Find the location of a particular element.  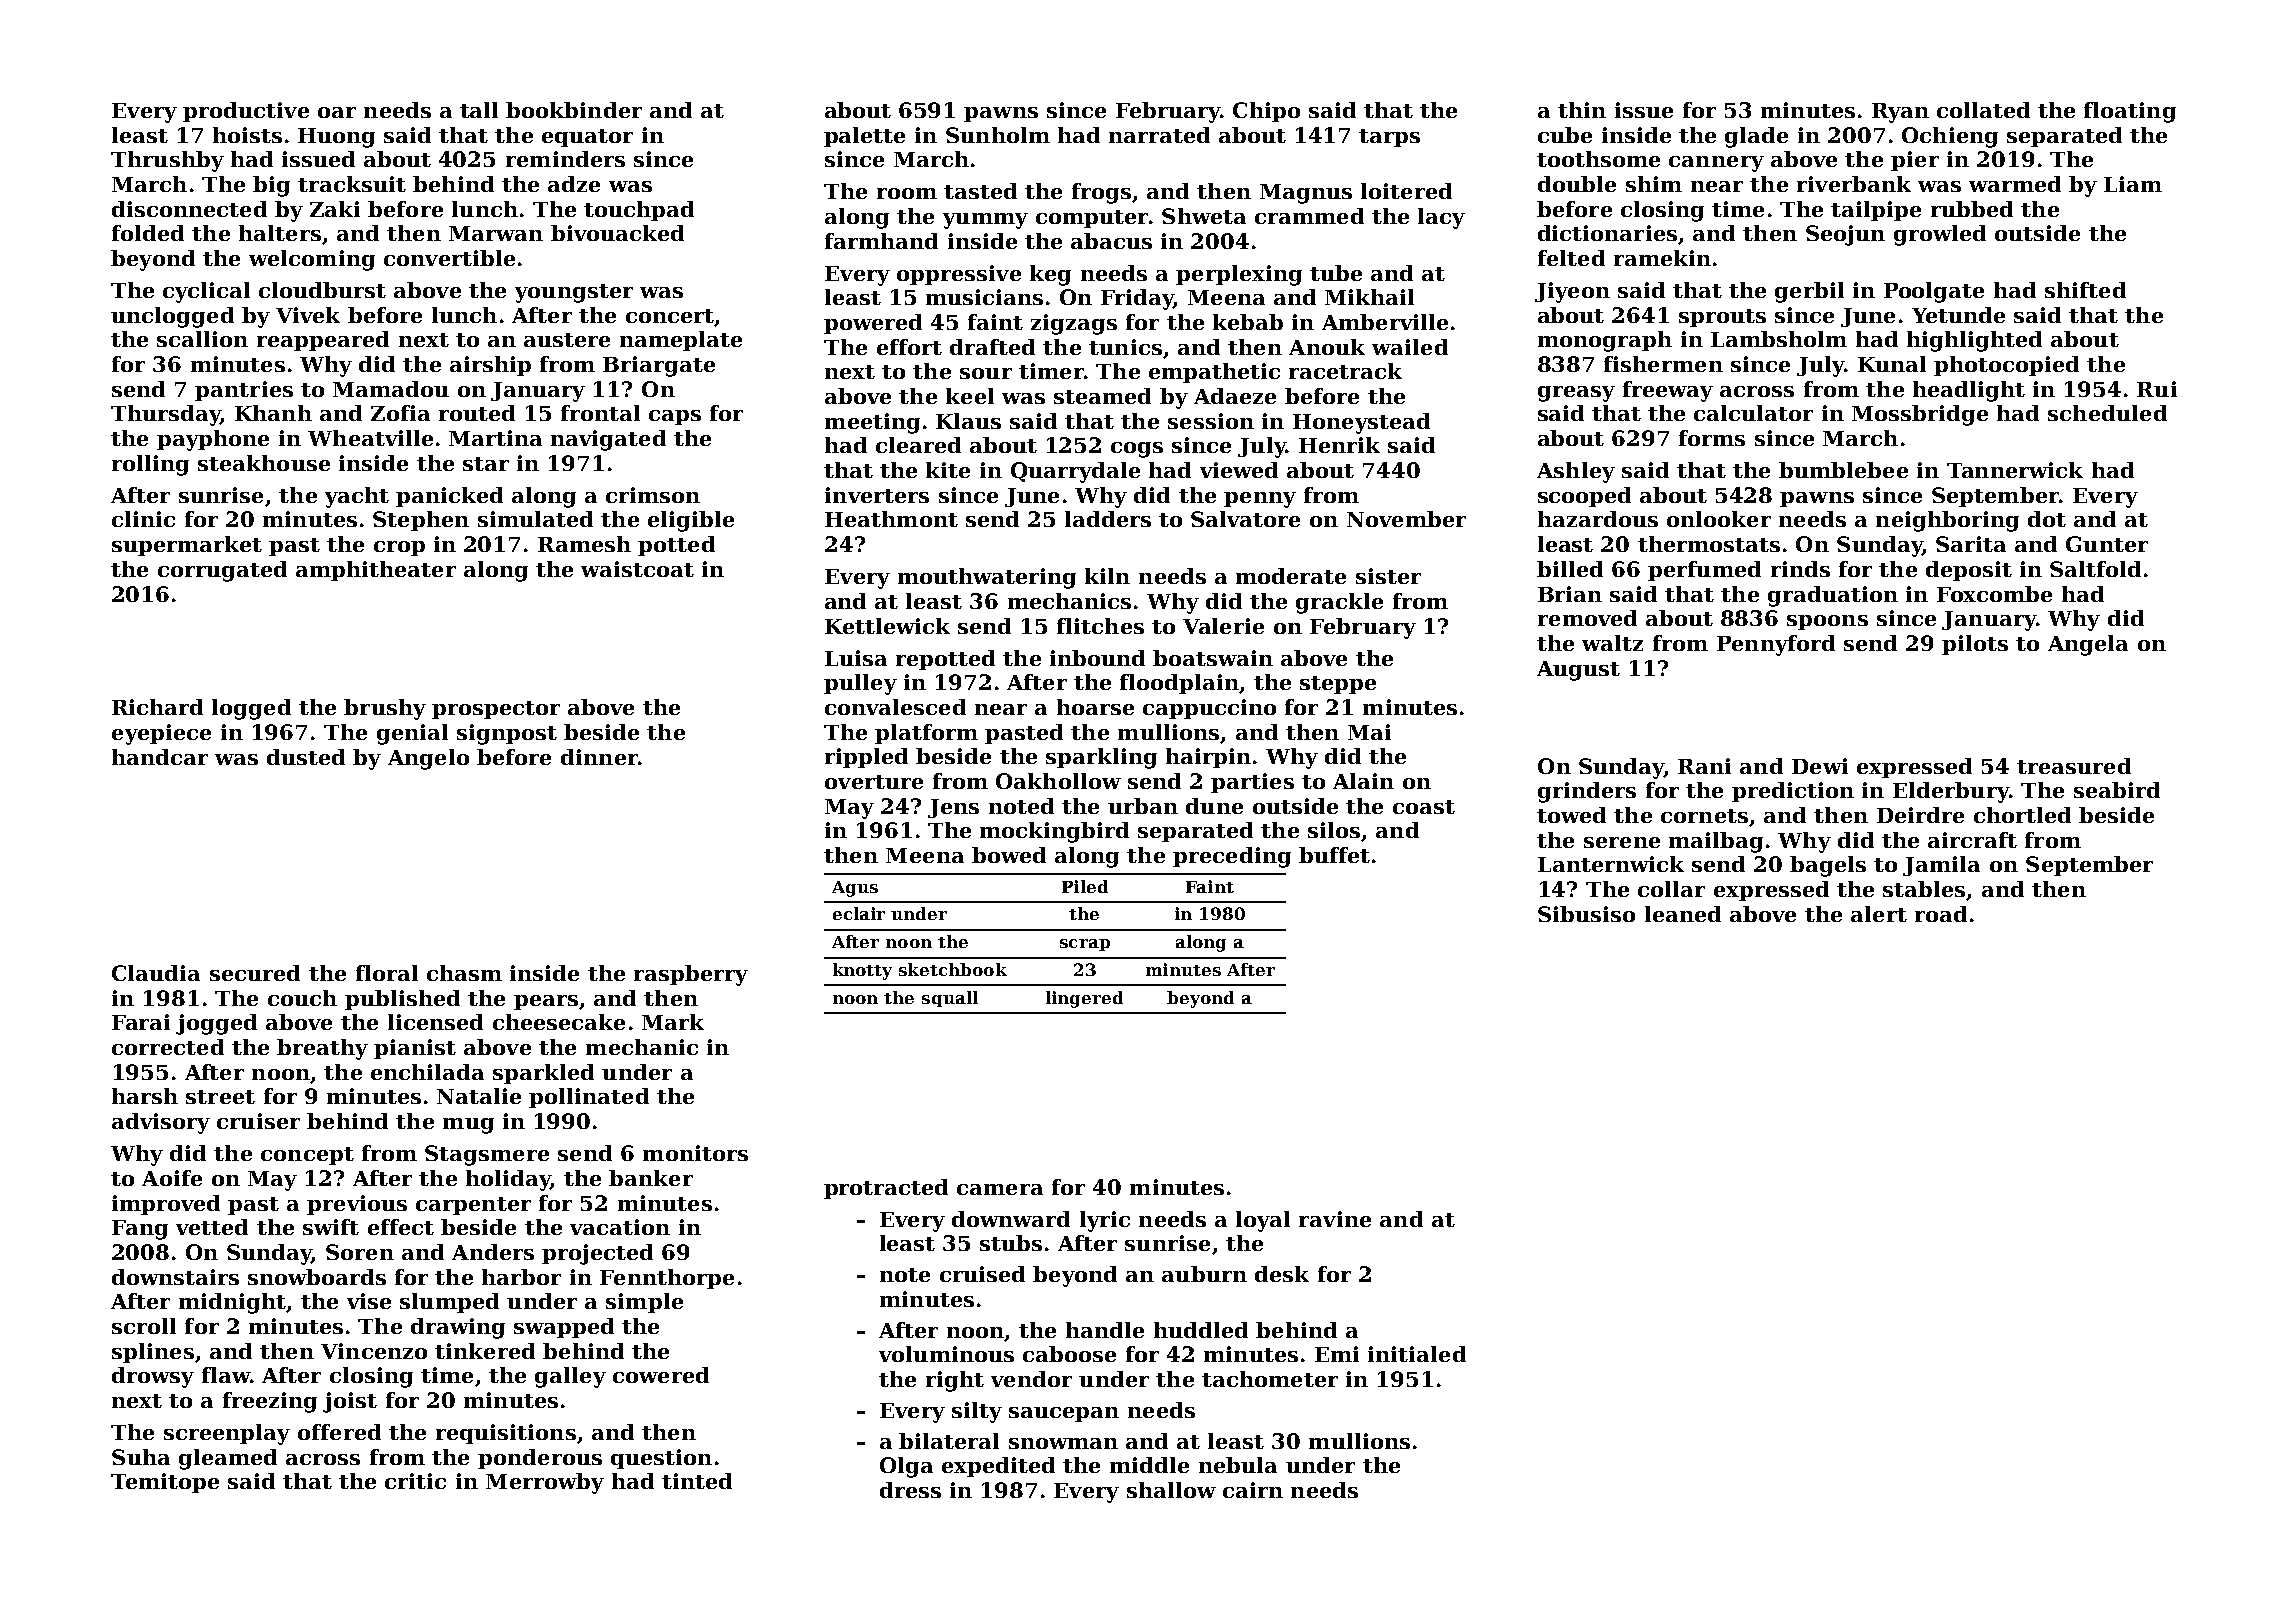

Mossbridge is located at coordinates (1920, 415).
